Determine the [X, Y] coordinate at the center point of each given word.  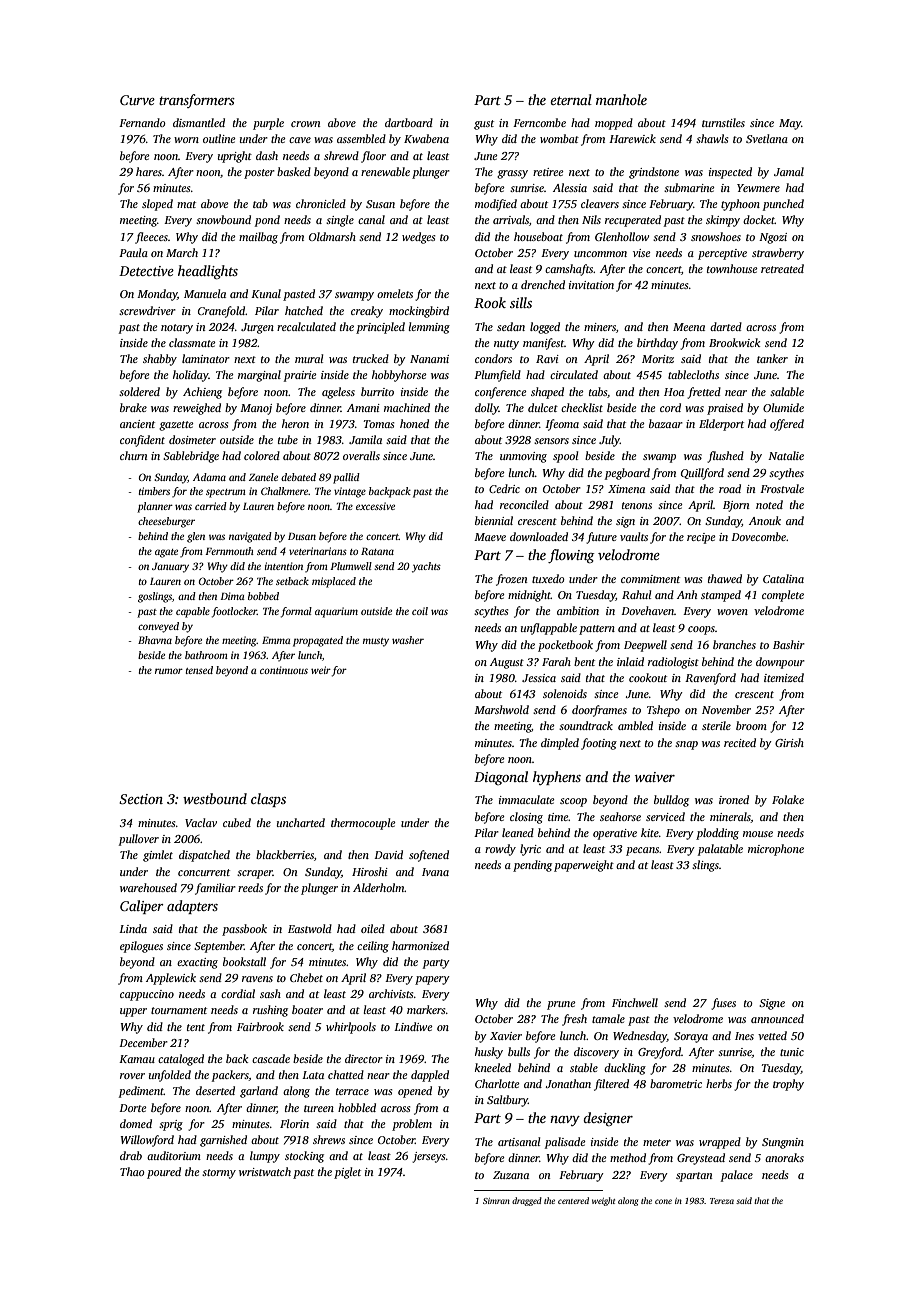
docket [759, 219]
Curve [137, 100]
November [726, 709]
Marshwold [501, 709]
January [170, 568]
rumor [169, 671]
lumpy [265, 1157]
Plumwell [351, 566]
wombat [559, 138]
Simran [496, 1201]
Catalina [783, 578]
